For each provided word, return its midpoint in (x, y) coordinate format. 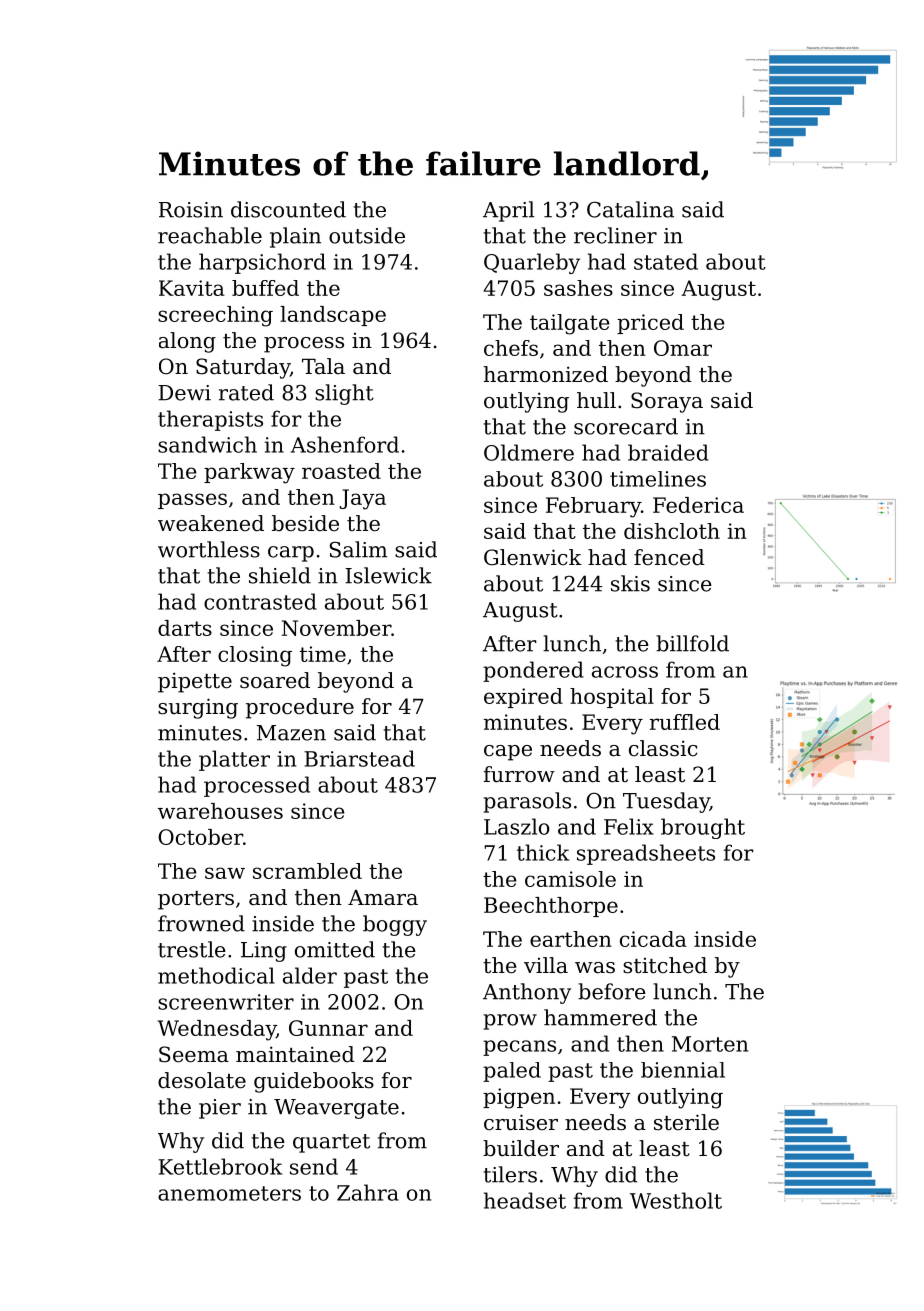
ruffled (685, 722)
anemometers (229, 1193)
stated (666, 261)
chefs (511, 348)
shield (280, 575)
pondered (533, 671)
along (187, 342)
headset (525, 1200)
